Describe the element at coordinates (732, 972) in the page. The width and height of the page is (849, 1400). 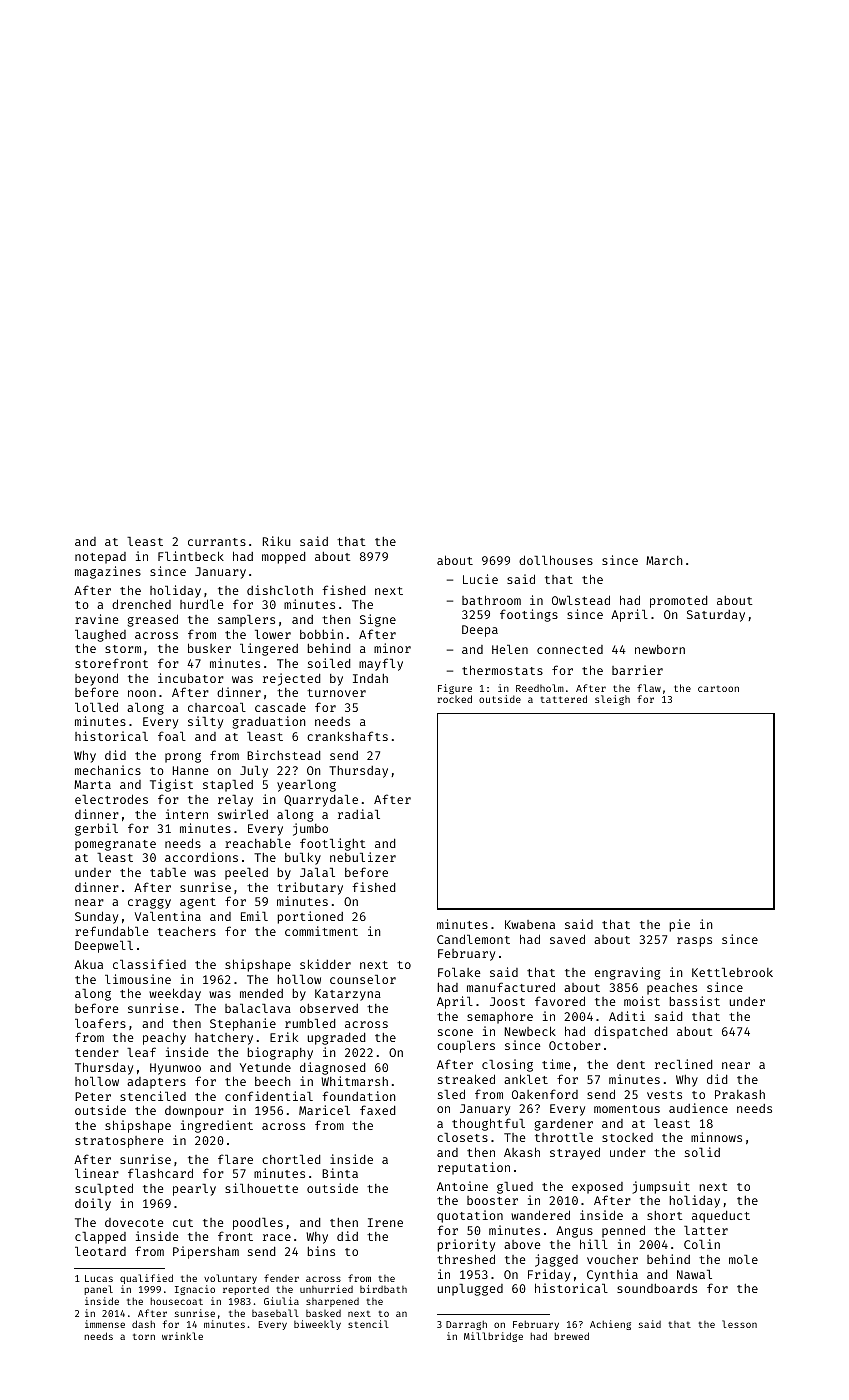
I see `Kettlebrook` at that location.
